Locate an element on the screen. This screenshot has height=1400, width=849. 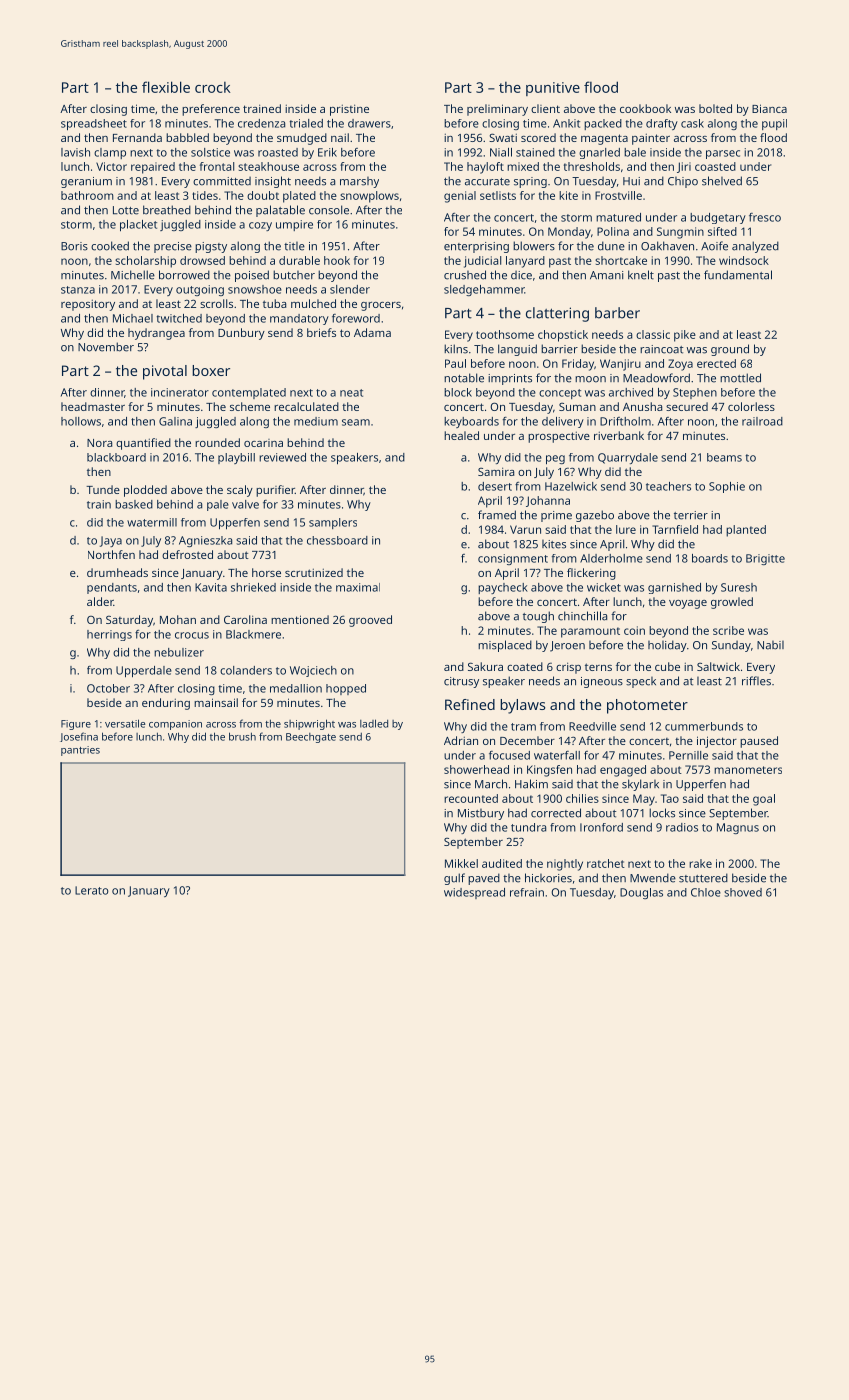
drawers is located at coordinates (369, 123).
